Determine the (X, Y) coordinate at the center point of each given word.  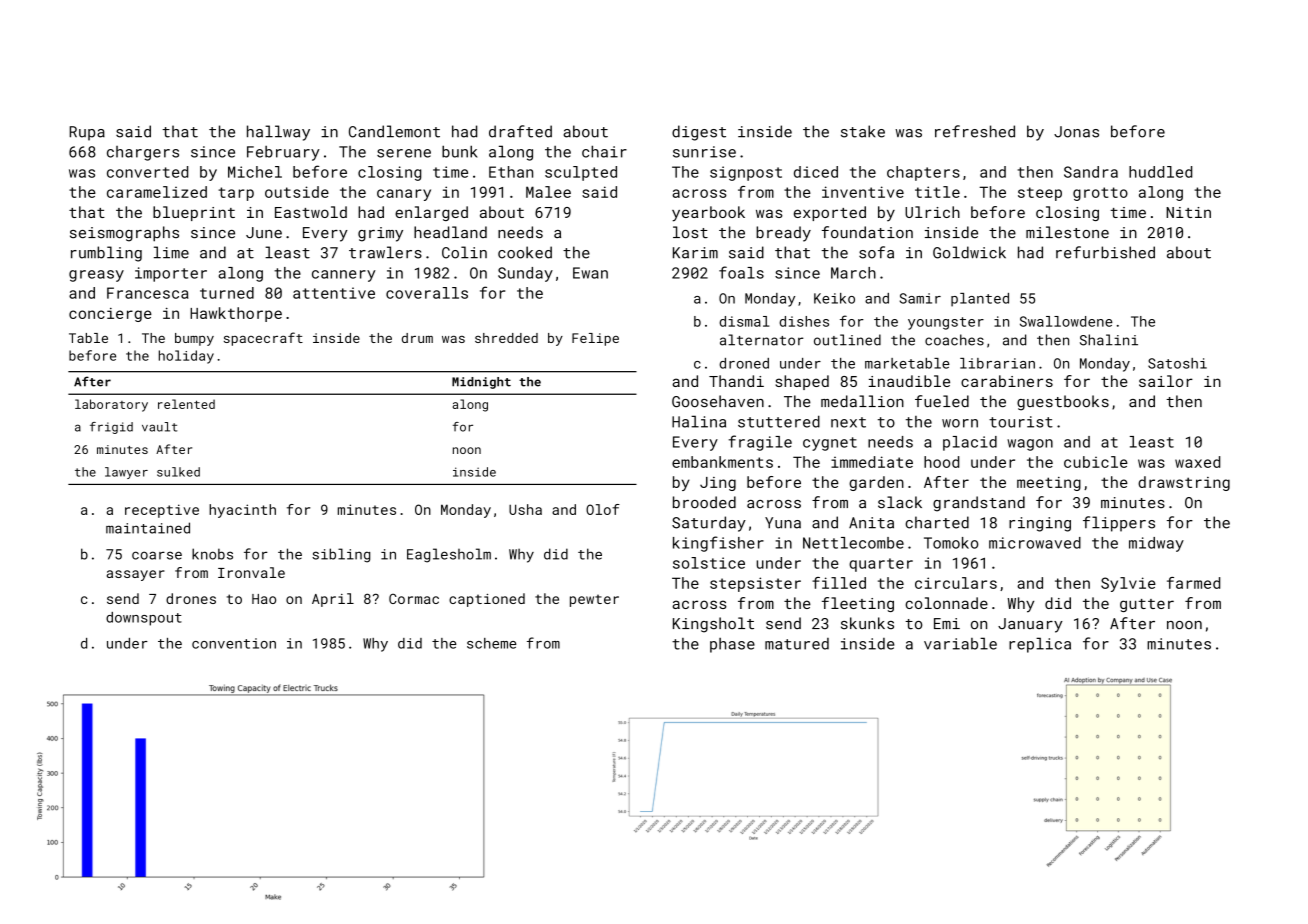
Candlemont (394, 131)
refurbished (1105, 252)
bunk (460, 151)
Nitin (1188, 212)
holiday (186, 357)
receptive (162, 511)
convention (234, 643)
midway (1156, 544)
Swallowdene (1066, 321)
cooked (525, 252)
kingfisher (718, 544)
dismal (744, 321)
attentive (334, 293)
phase (732, 645)
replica (1040, 645)
